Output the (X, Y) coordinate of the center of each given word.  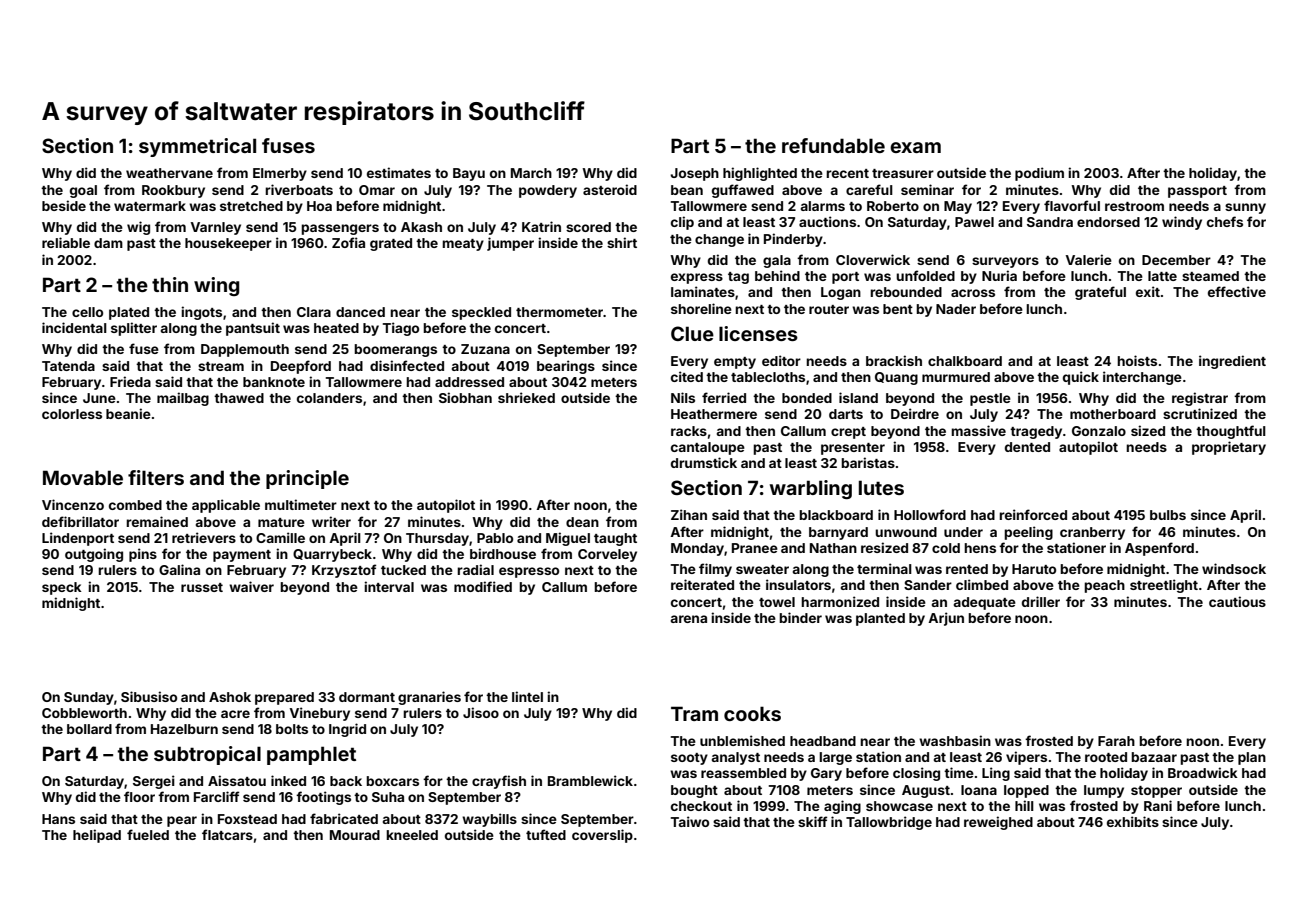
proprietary (1229, 448)
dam (108, 243)
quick (1081, 378)
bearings (566, 367)
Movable (83, 477)
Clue (692, 333)
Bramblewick (590, 780)
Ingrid (347, 730)
